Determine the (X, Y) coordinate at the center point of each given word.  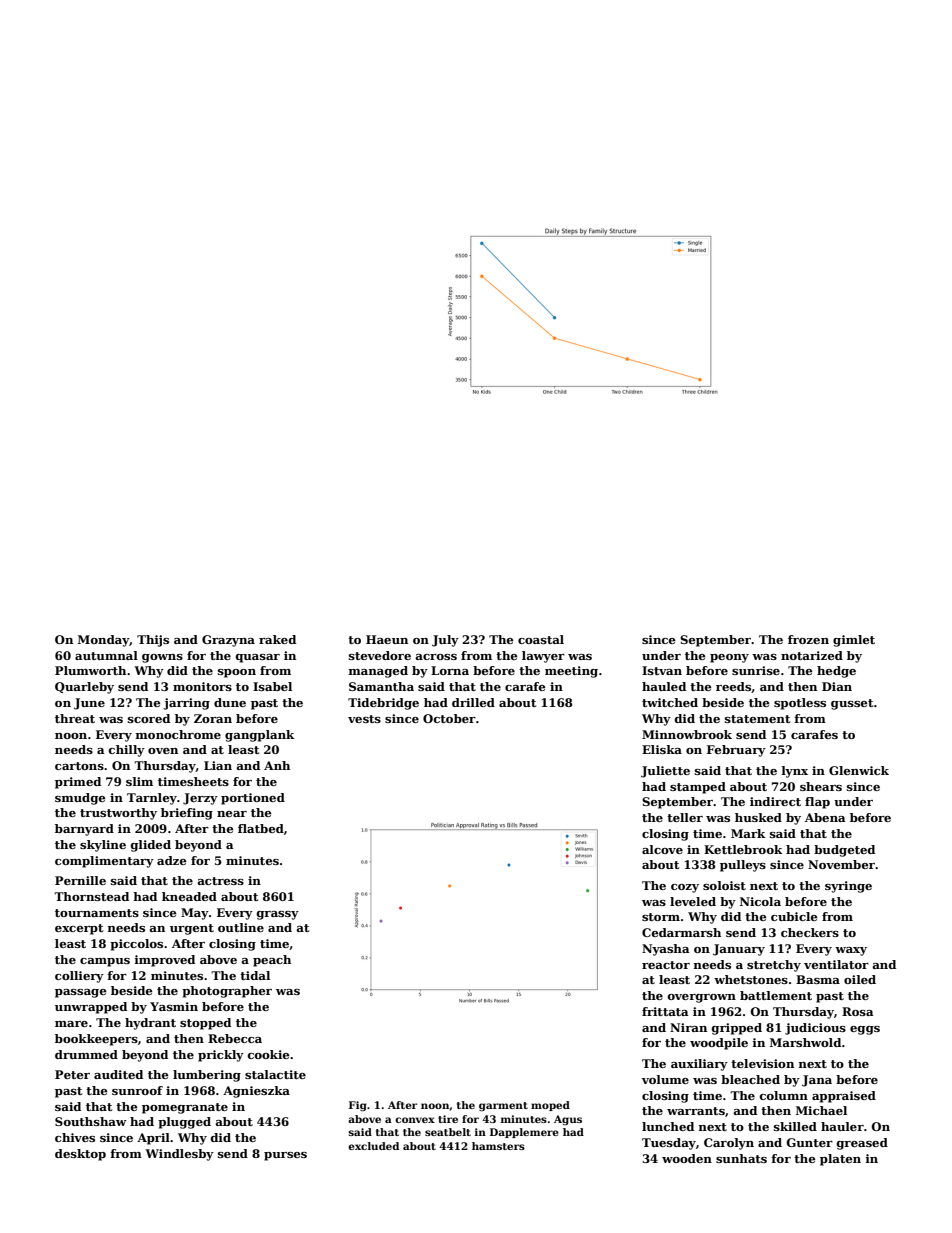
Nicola (760, 901)
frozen (808, 639)
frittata (665, 1011)
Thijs (153, 641)
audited (118, 1074)
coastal (541, 639)
